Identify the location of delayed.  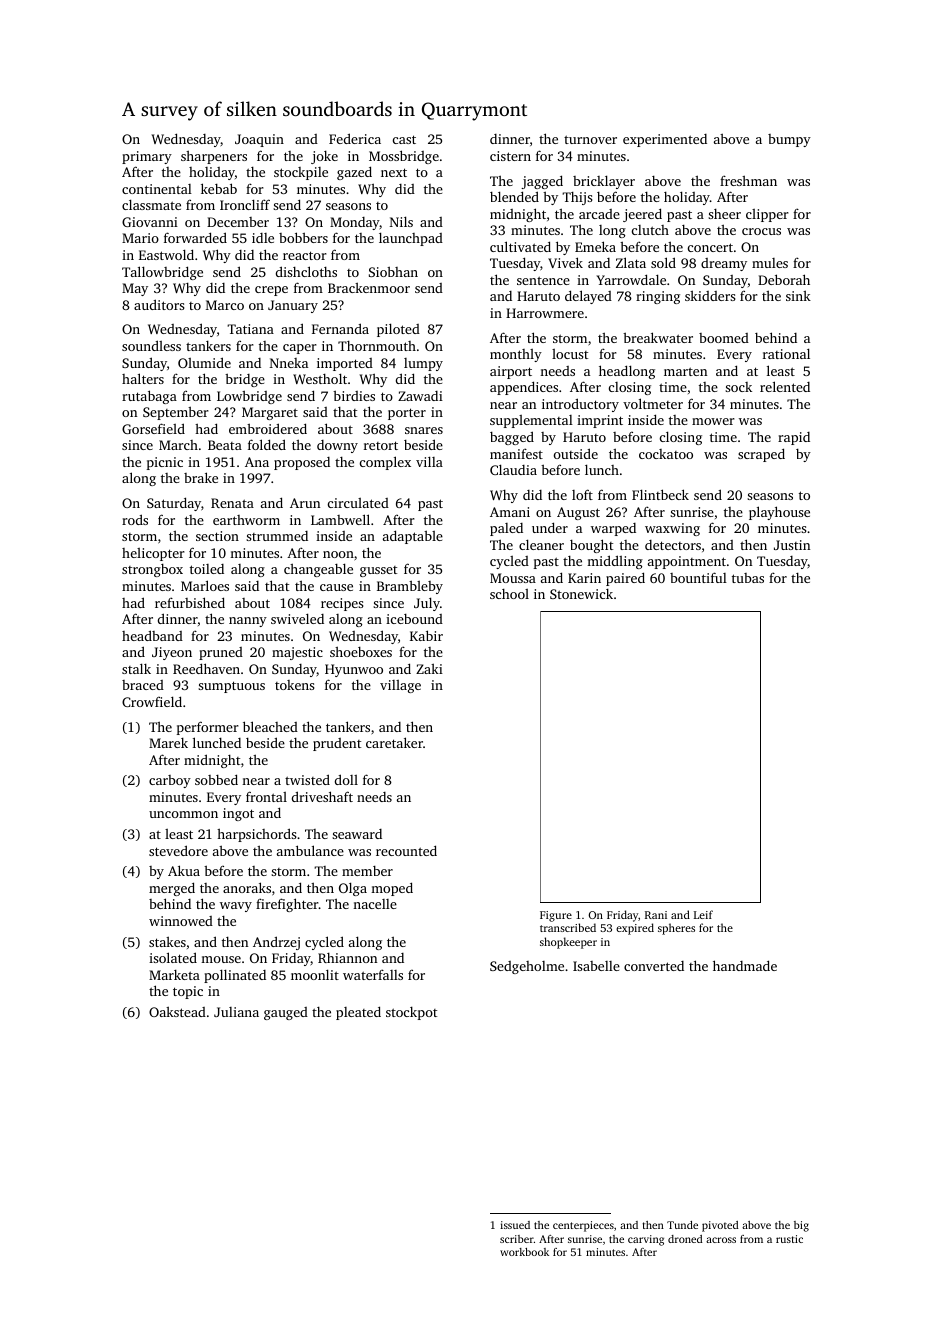
(588, 297).
